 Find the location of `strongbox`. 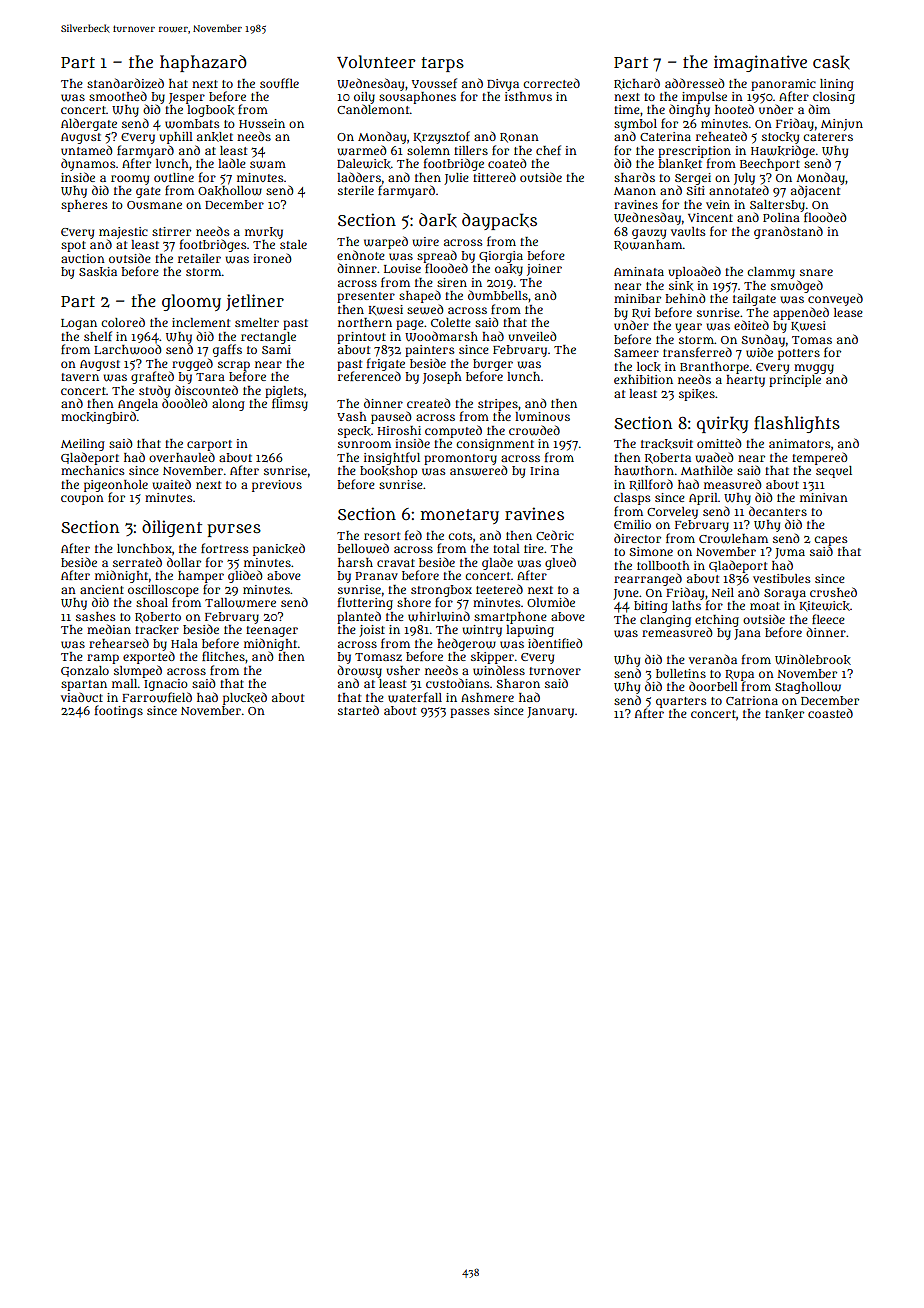

strongbox is located at coordinates (441, 591).
